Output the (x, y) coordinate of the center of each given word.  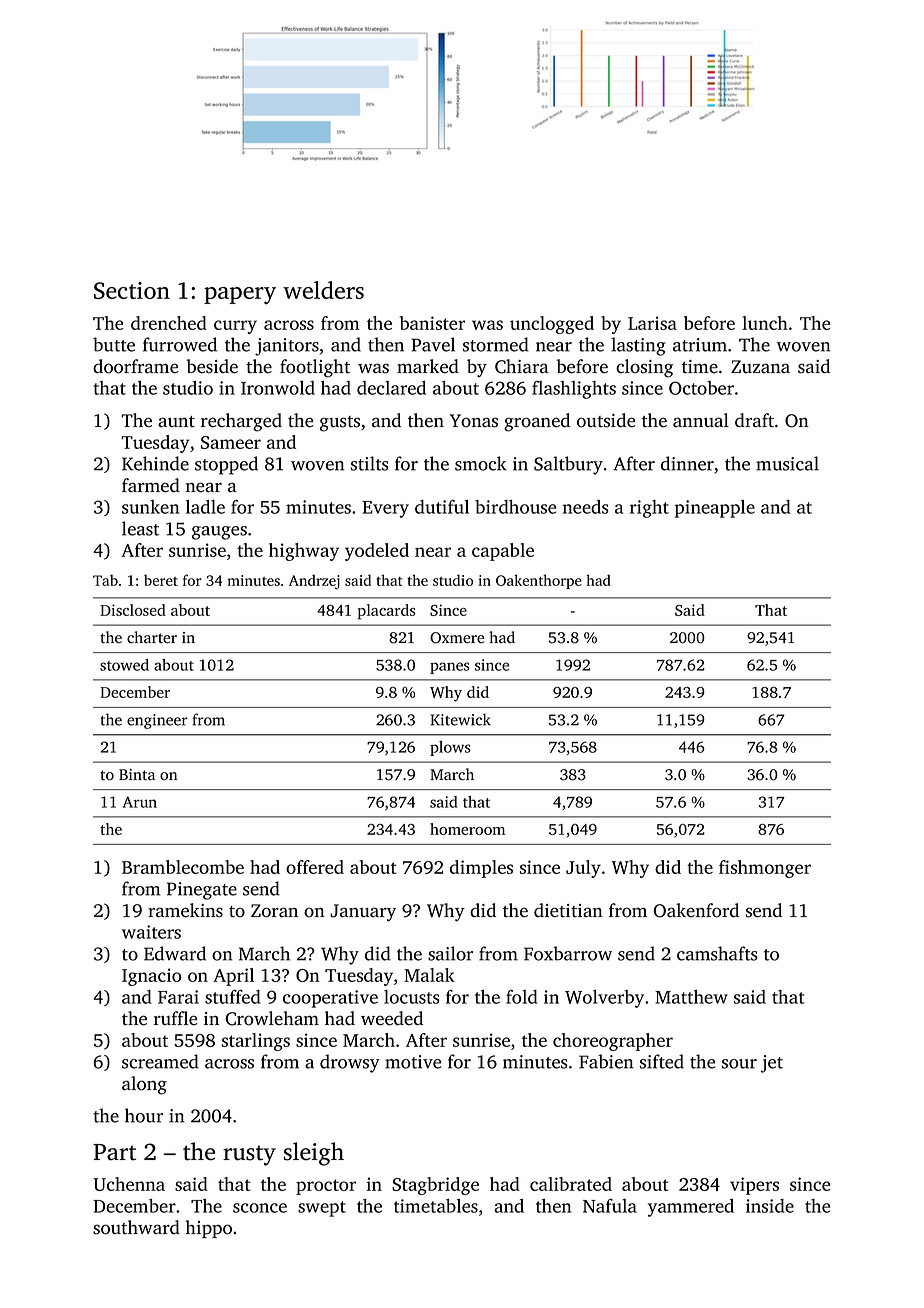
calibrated (571, 1184)
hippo (208, 1229)
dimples (481, 869)
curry (235, 327)
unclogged (552, 325)
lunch (765, 323)
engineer (157, 721)
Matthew (691, 997)
